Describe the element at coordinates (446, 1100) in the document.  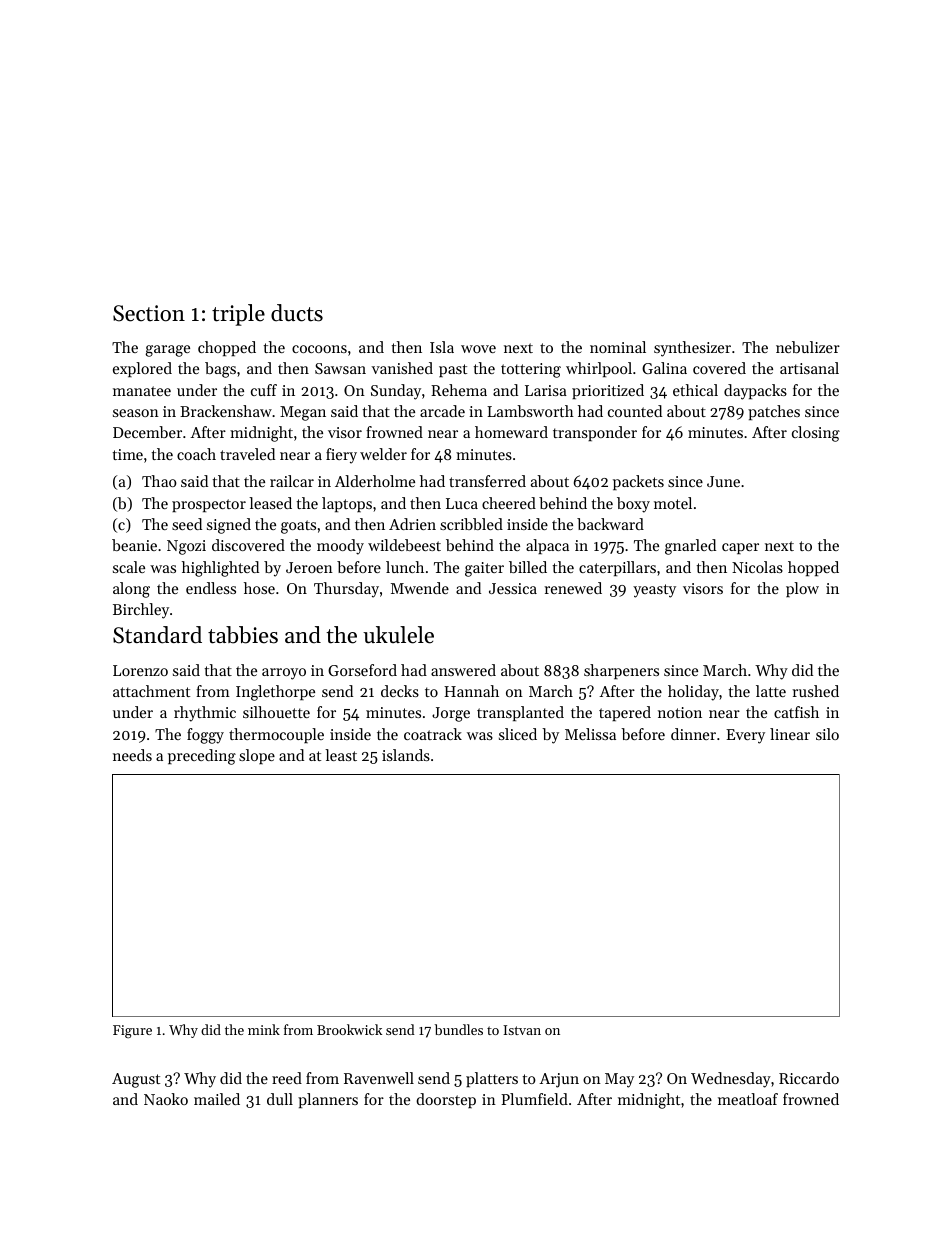
I see `doorstep` at that location.
